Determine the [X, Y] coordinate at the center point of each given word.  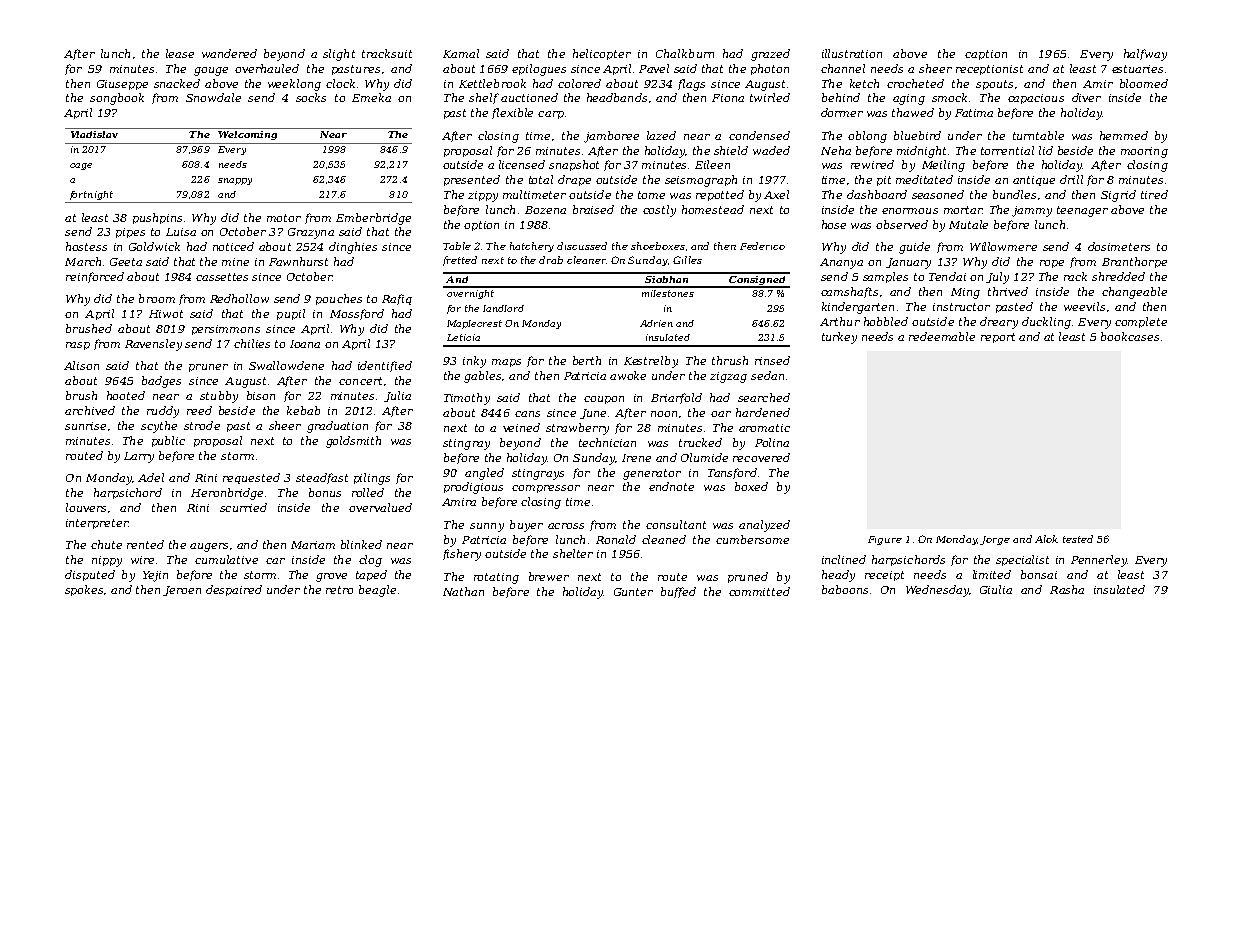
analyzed [764, 526]
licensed [522, 164]
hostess [86, 246]
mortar [963, 210]
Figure [885, 540]
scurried [243, 507]
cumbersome [752, 539]
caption [986, 55]
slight [339, 55]
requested [251, 478]
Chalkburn [685, 53]
